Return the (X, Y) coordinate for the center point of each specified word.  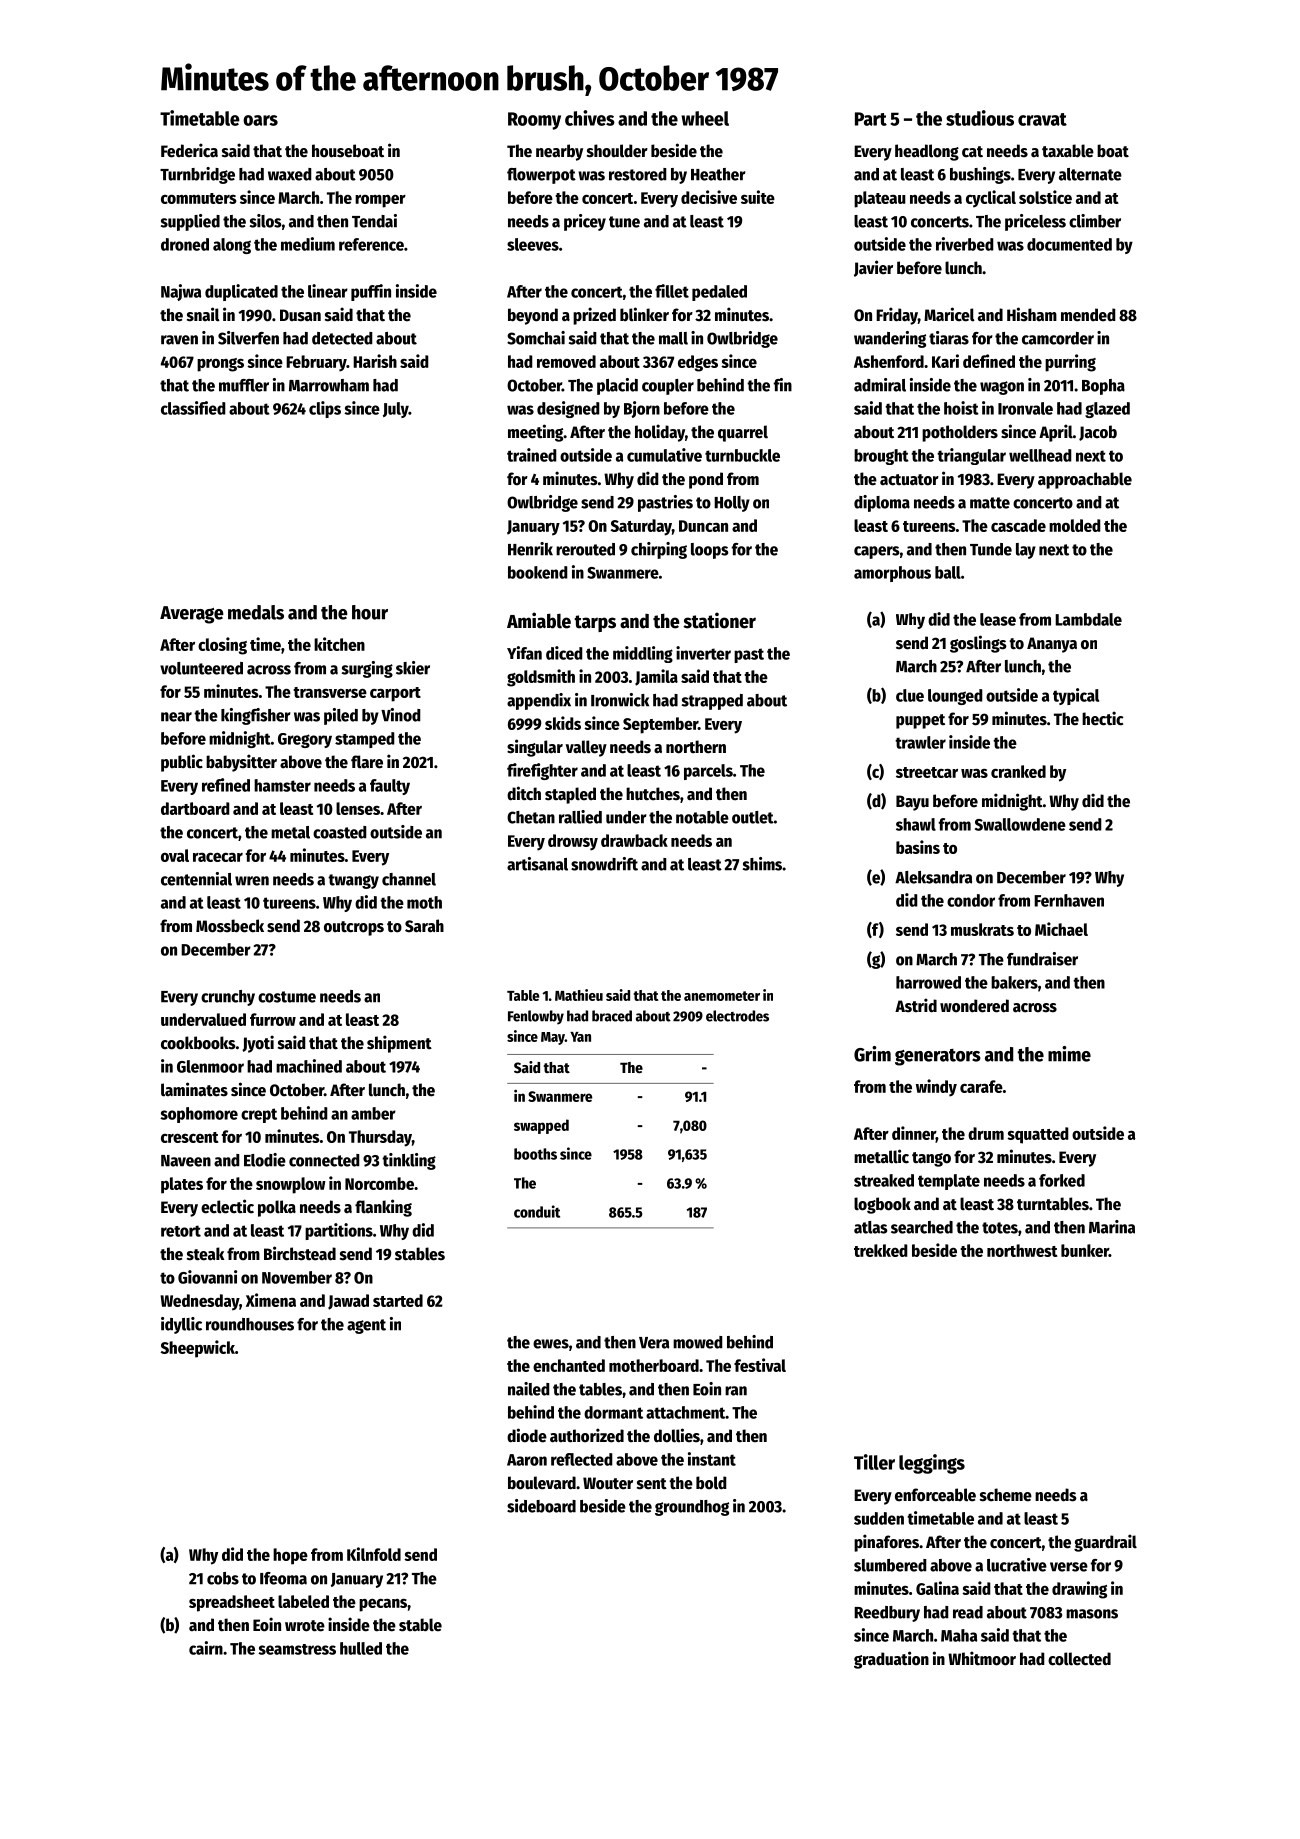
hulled (361, 1648)
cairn (206, 1648)
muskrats (982, 929)
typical (1076, 696)
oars (260, 120)
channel (409, 879)
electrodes (737, 1016)
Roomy (534, 121)
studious (980, 118)
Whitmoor (982, 1658)
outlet (753, 817)
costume (287, 997)
